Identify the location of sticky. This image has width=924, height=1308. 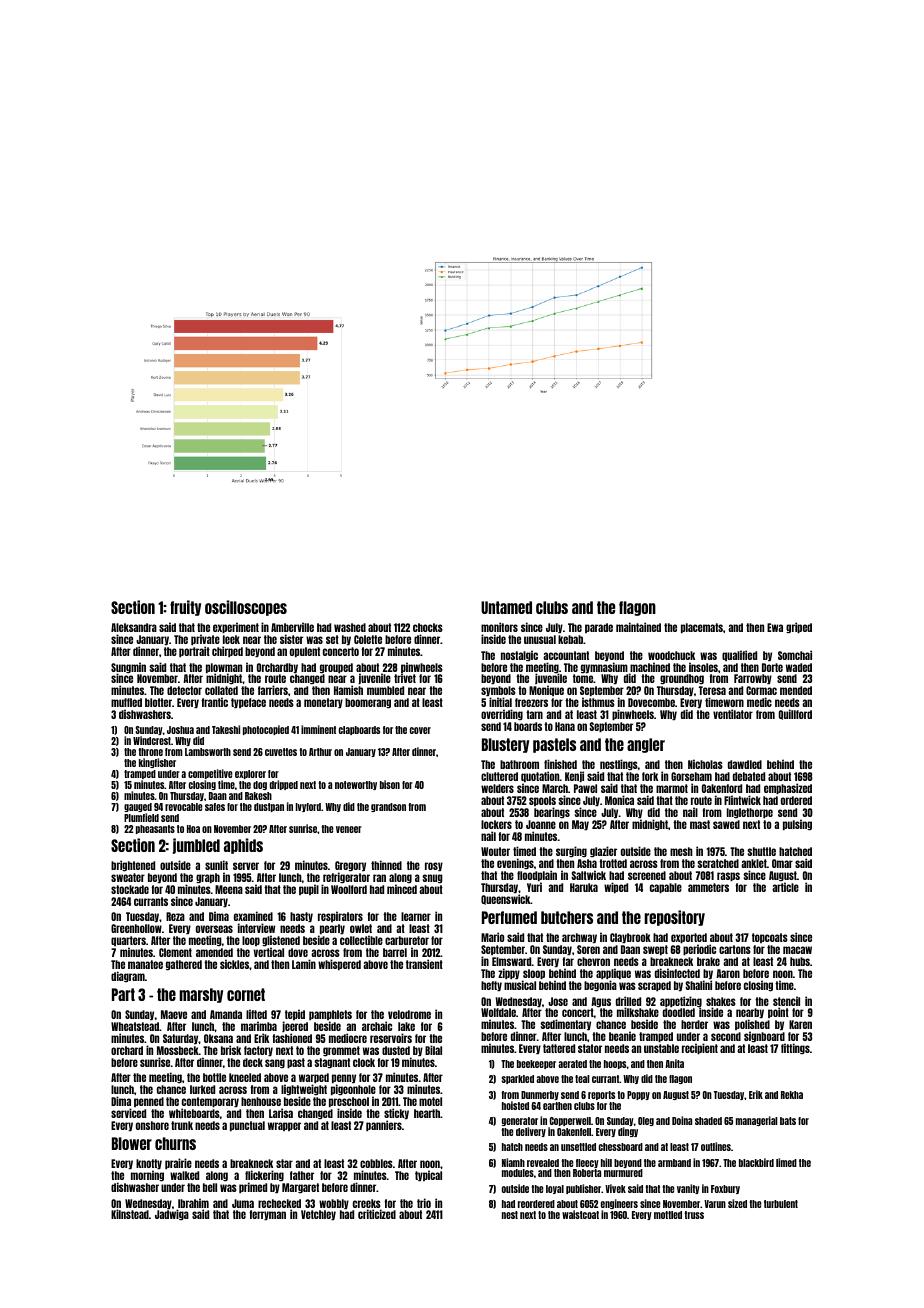
(396, 1113).
